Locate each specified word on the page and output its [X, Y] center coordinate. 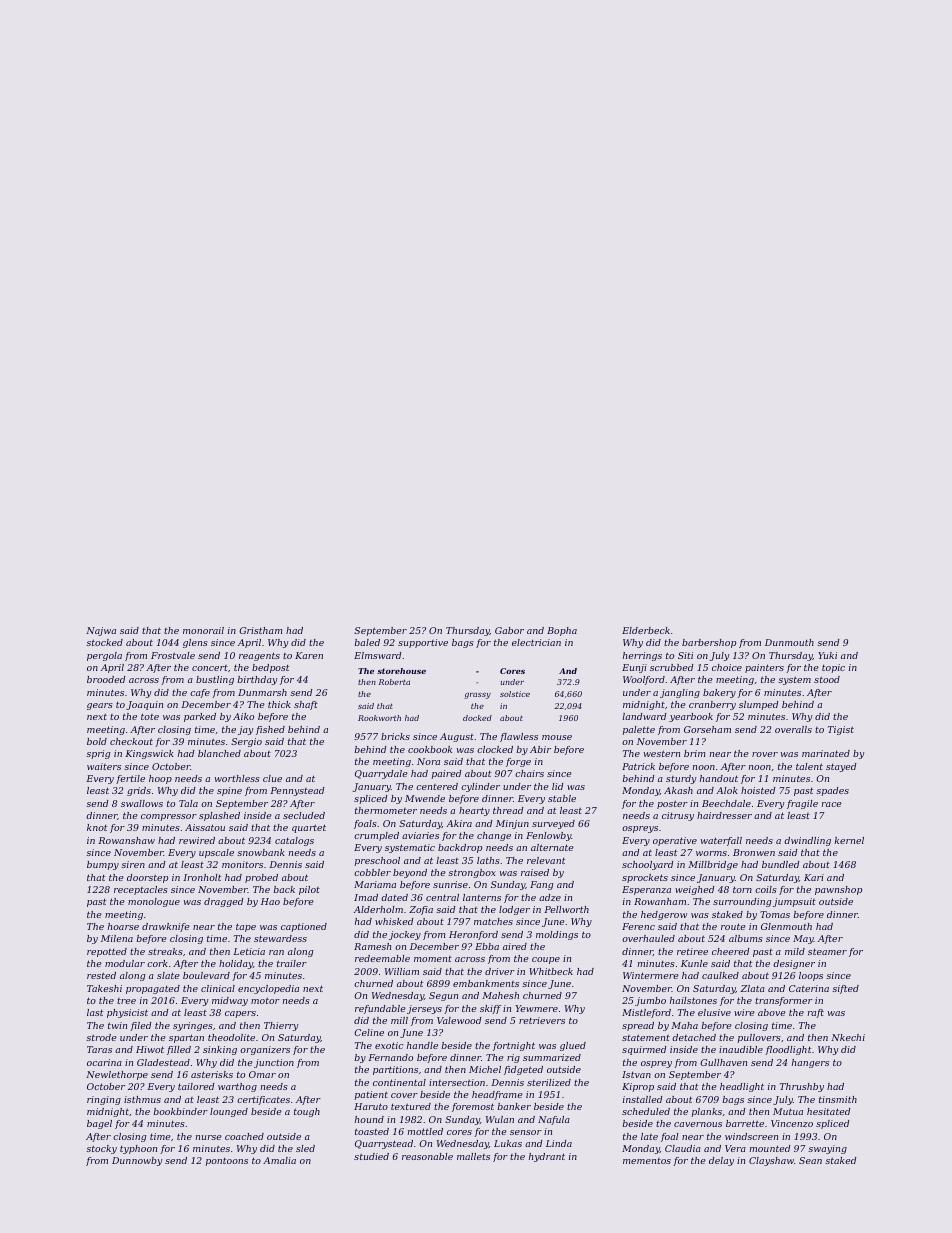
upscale [216, 853]
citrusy [678, 816]
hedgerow [664, 915]
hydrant [547, 1157]
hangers [810, 1063]
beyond [410, 873]
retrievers [542, 1020]
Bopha [562, 631]
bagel [99, 1124]
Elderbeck [646, 630]
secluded [304, 815]
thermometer [386, 810]
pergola [104, 656]
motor [265, 1000]
